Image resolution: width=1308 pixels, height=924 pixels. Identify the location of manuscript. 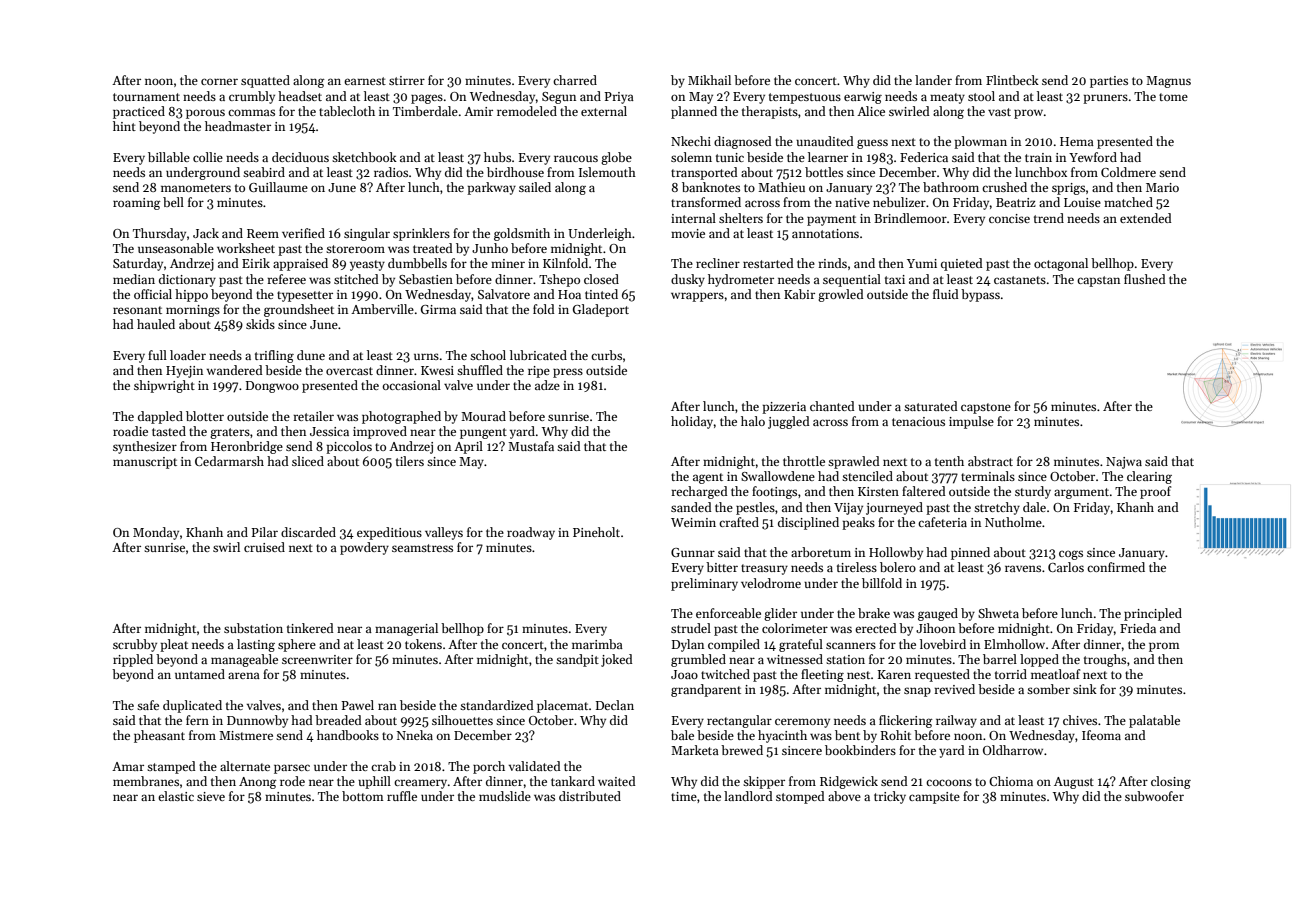
(145, 463).
